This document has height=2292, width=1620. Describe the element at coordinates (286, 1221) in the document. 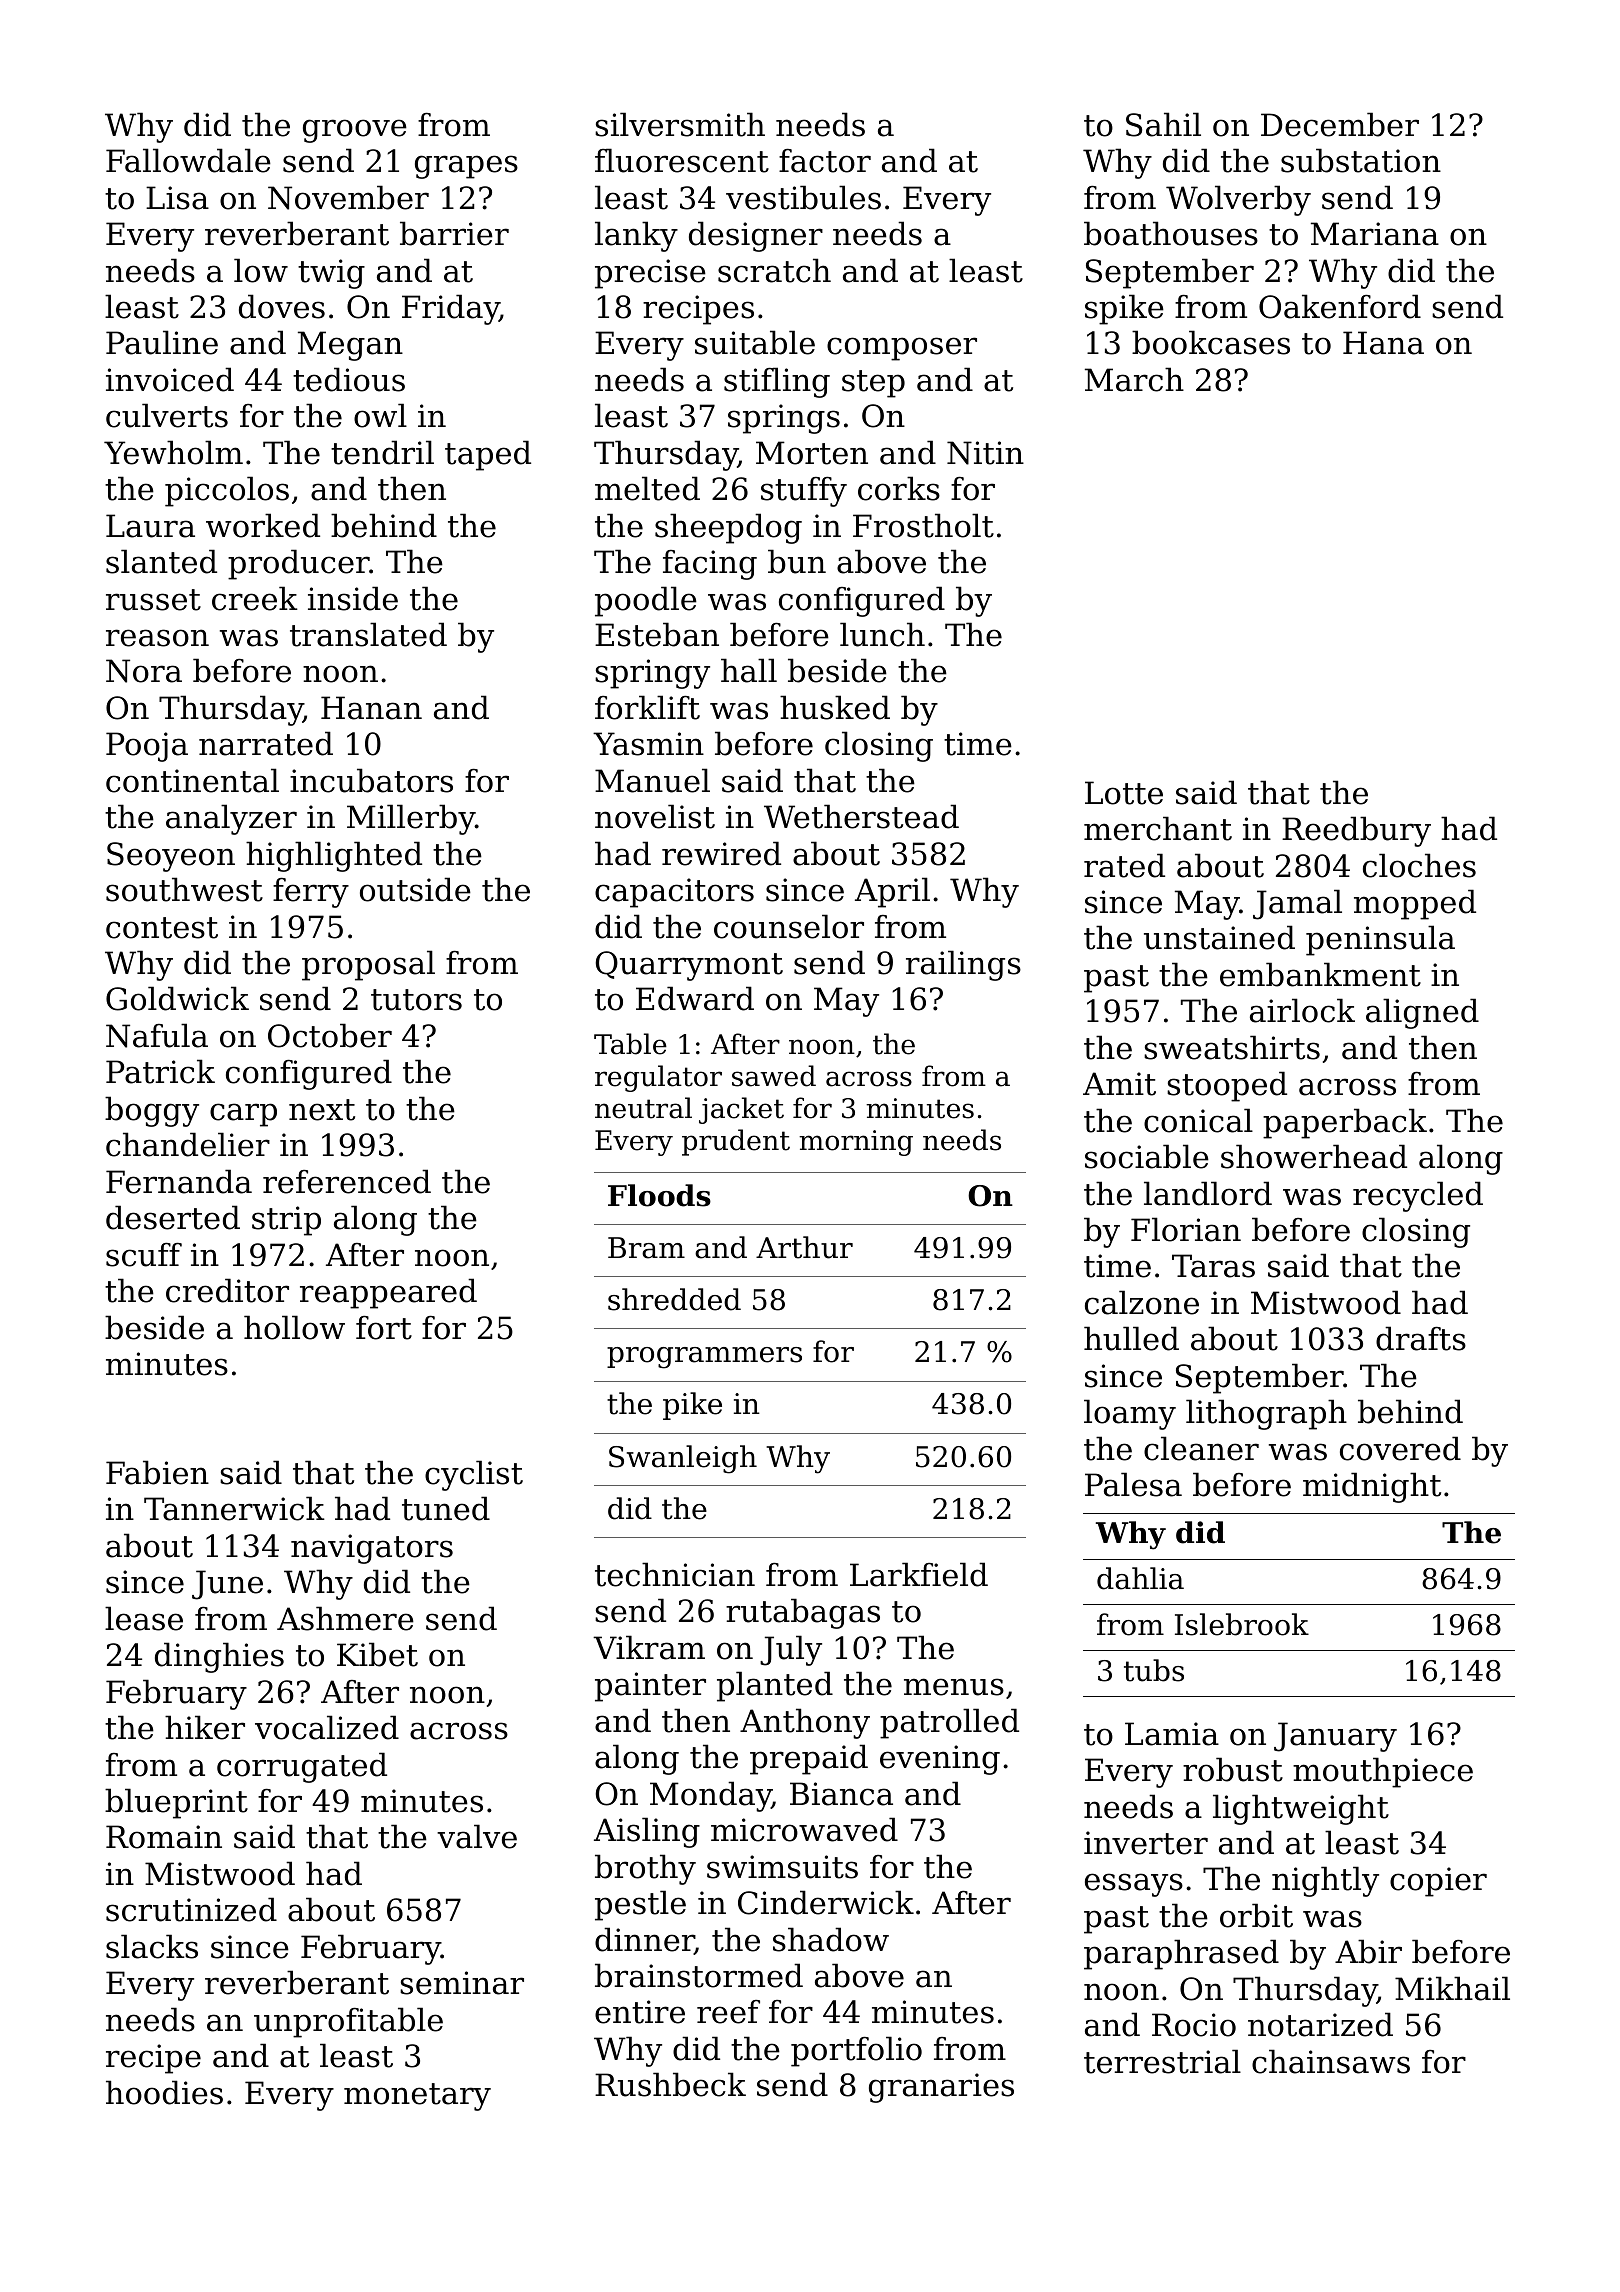

I see `strip` at that location.
